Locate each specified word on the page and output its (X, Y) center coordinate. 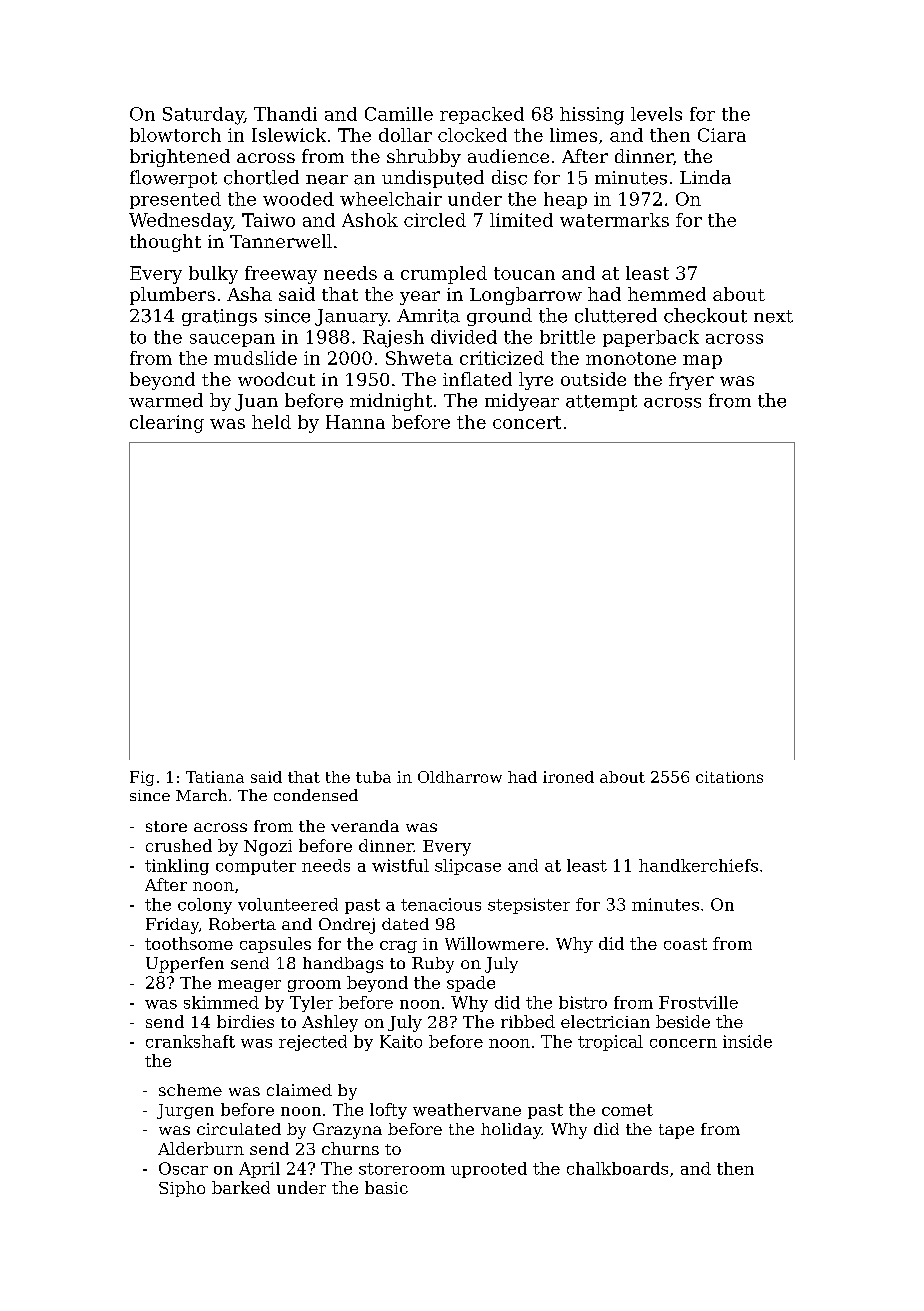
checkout (705, 315)
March (201, 795)
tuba (373, 777)
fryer (691, 381)
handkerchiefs (698, 865)
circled (435, 220)
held (271, 422)
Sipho (182, 1189)
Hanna (355, 422)
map (702, 362)
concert (527, 422)
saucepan (232, 340)
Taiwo (268, 220)
